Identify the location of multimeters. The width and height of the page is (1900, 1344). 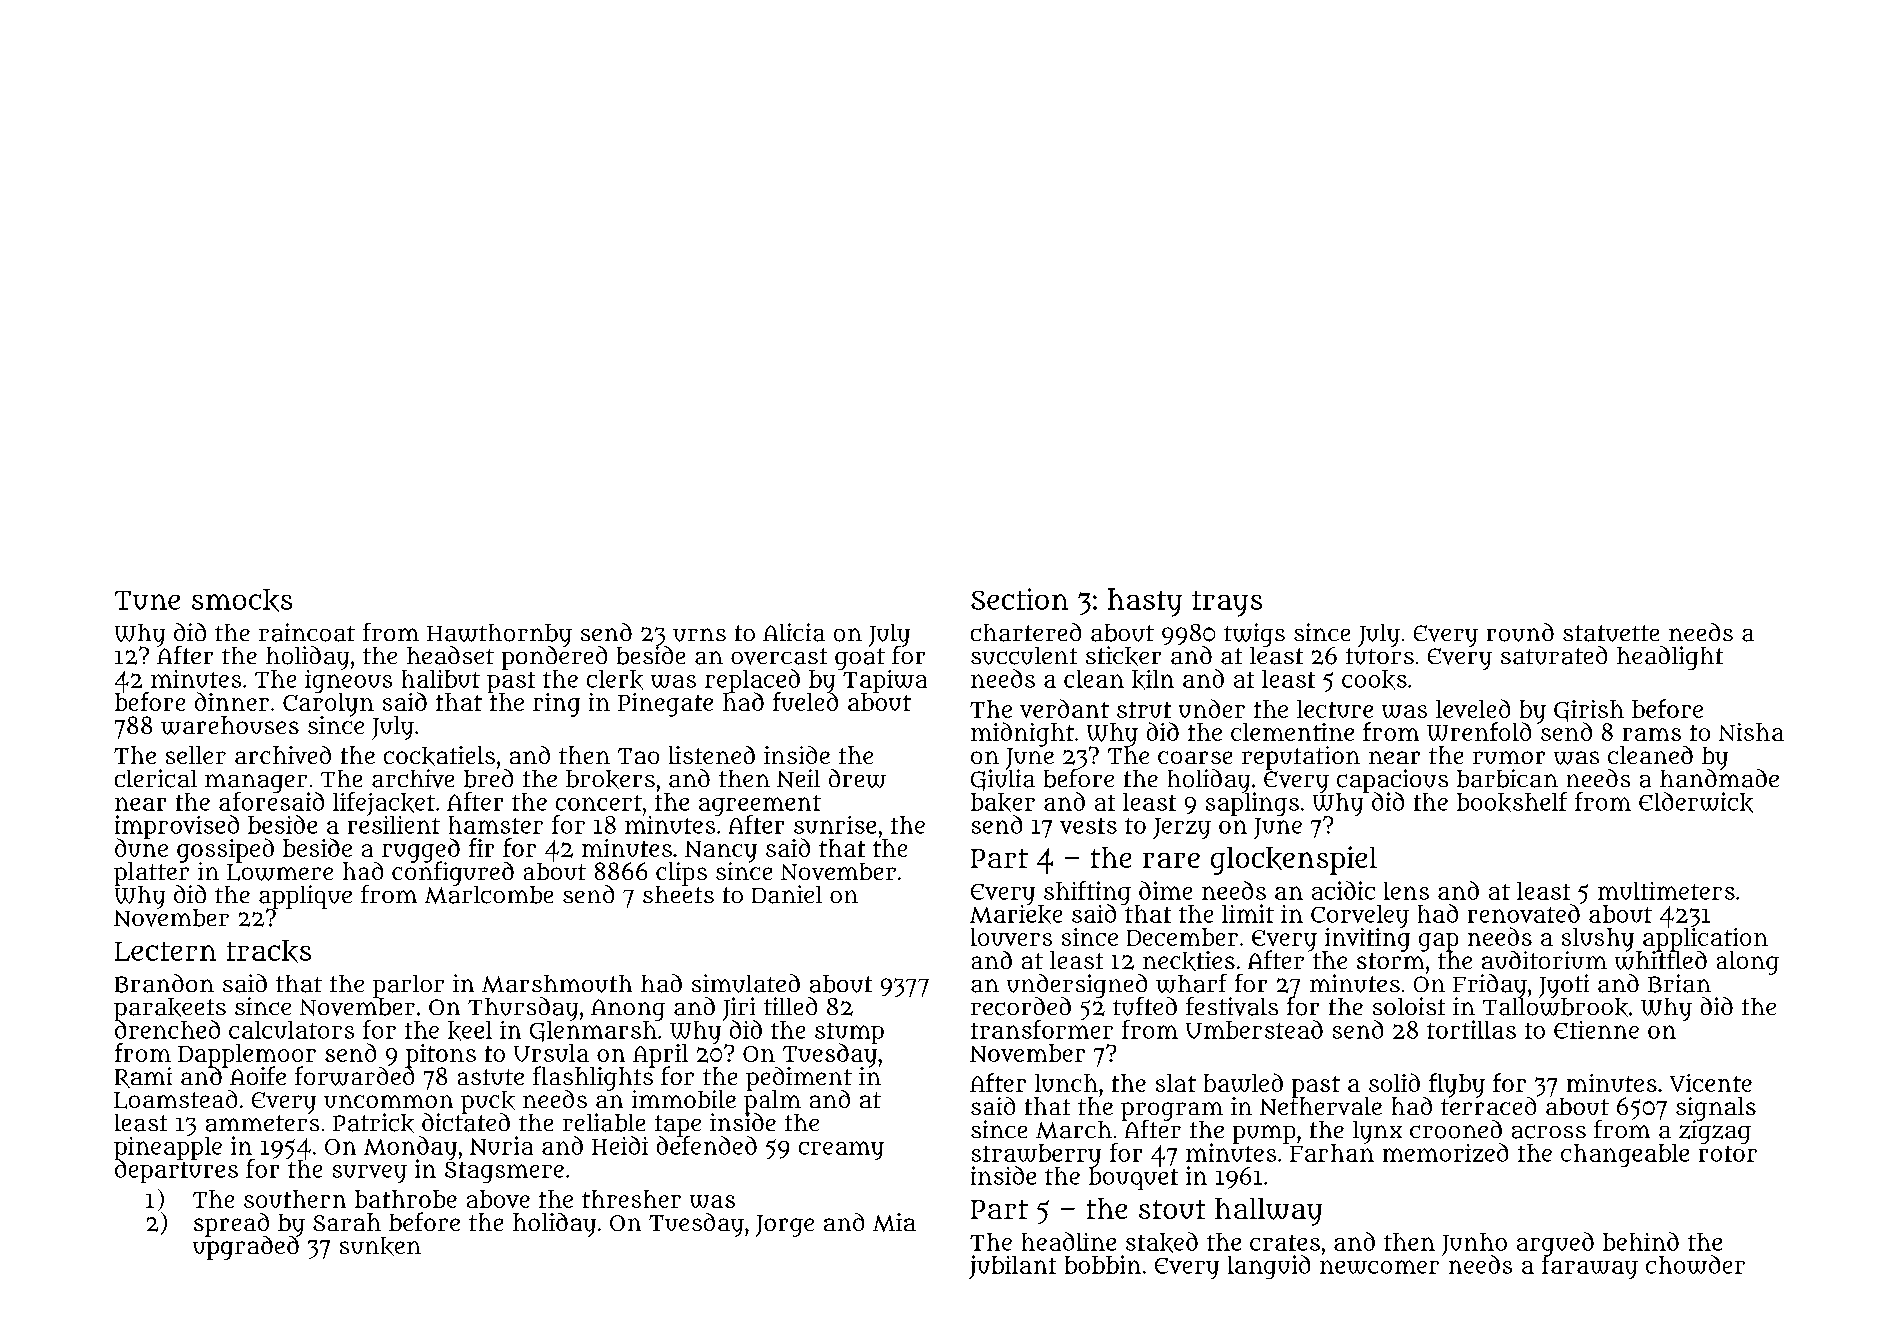
(1666, 891).
